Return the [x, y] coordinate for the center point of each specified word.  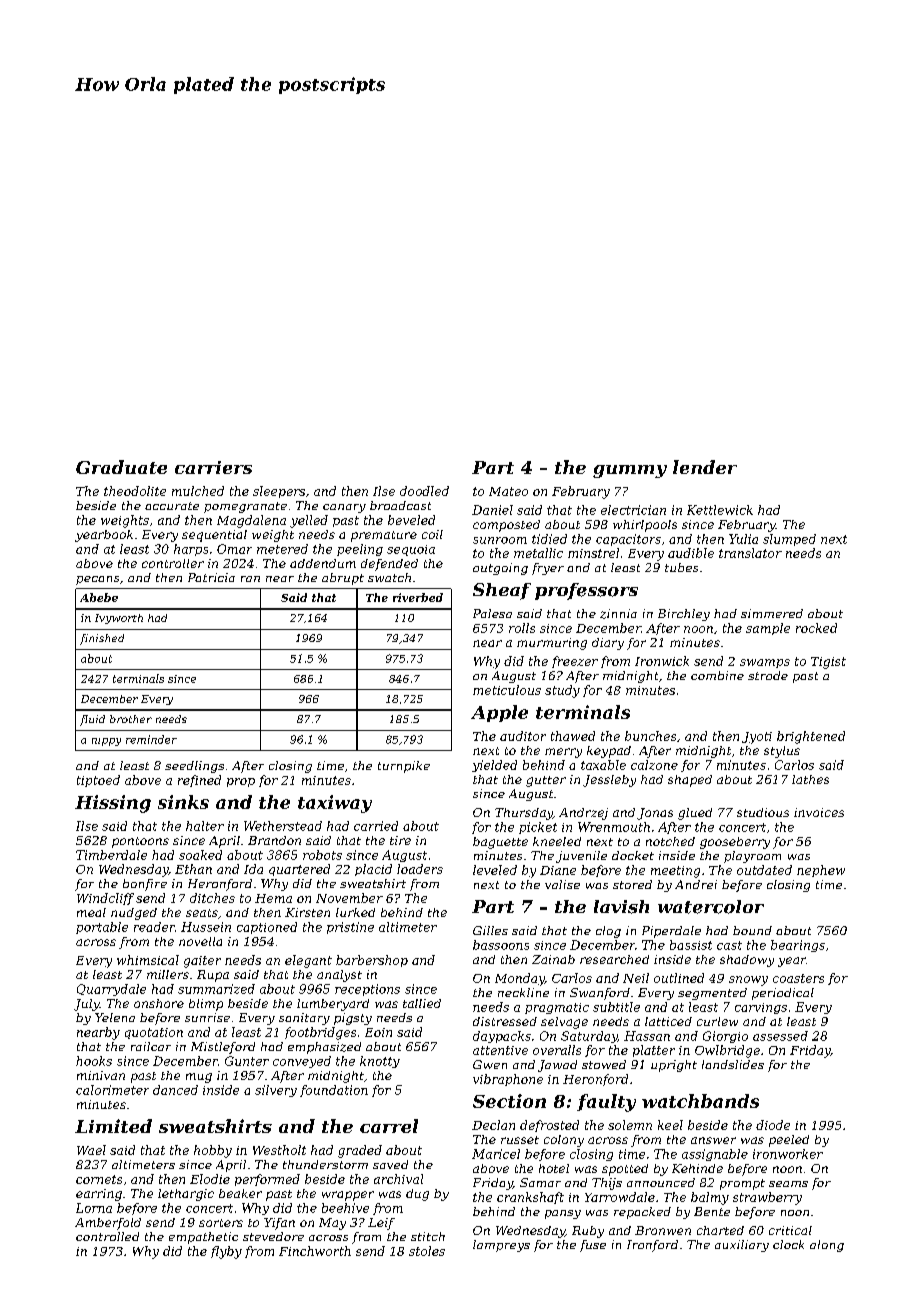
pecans [97, 580]
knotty [380, 1062]
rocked [816, 628]
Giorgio [725, 1037]
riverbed [418, 597]
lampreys [501, 1246]
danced [175, 1090]
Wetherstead [283, 826]
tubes [681, 567]
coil [432, 534]
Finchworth [315, 1251]
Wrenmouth [614, 827]
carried [376, 826]
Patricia [211, 577]
